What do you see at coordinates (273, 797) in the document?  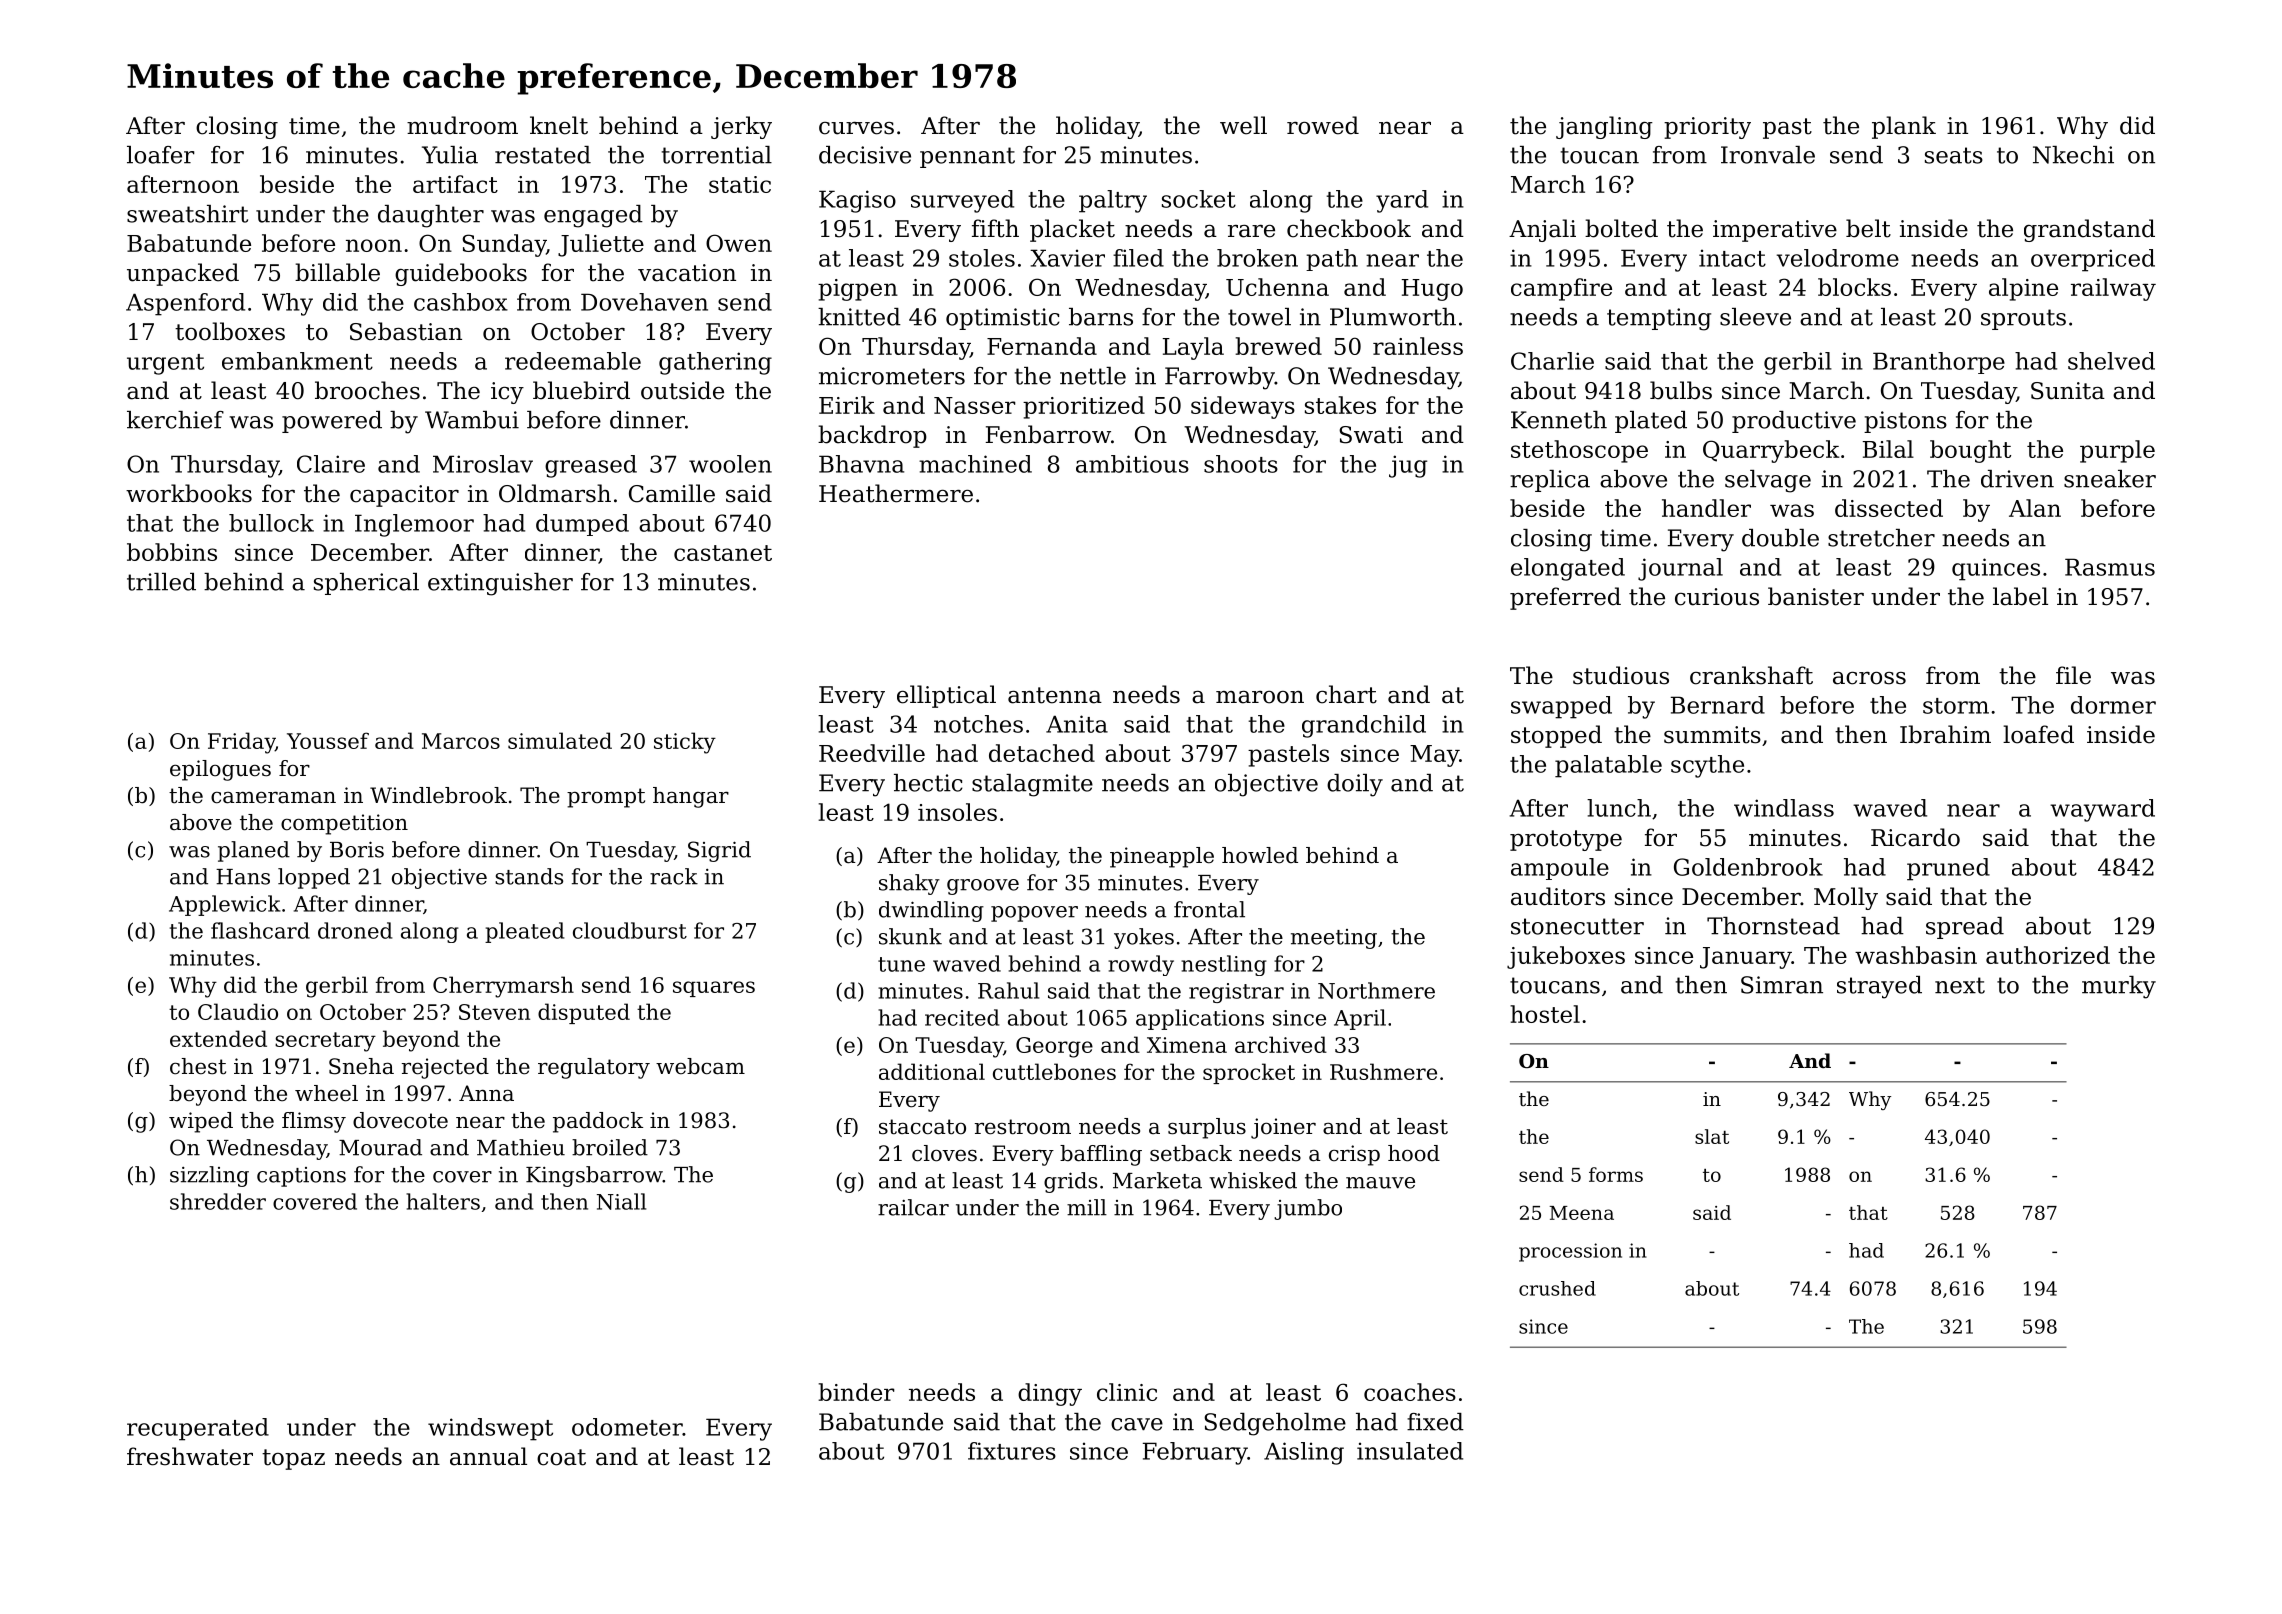 I see `cameraman` at bounding box center [273, 797].
